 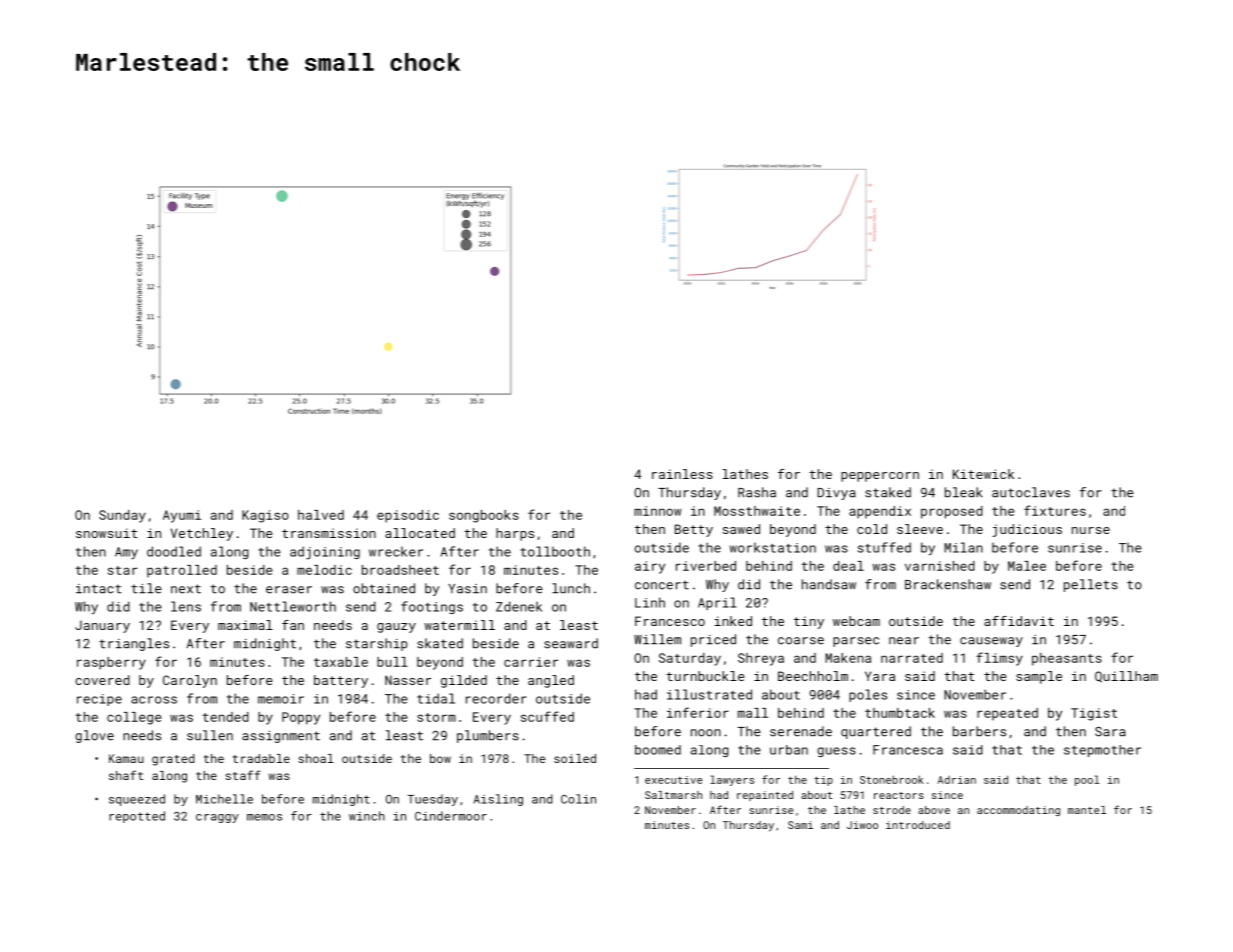 I want to click on serenade, so click(x=801, y=731).
